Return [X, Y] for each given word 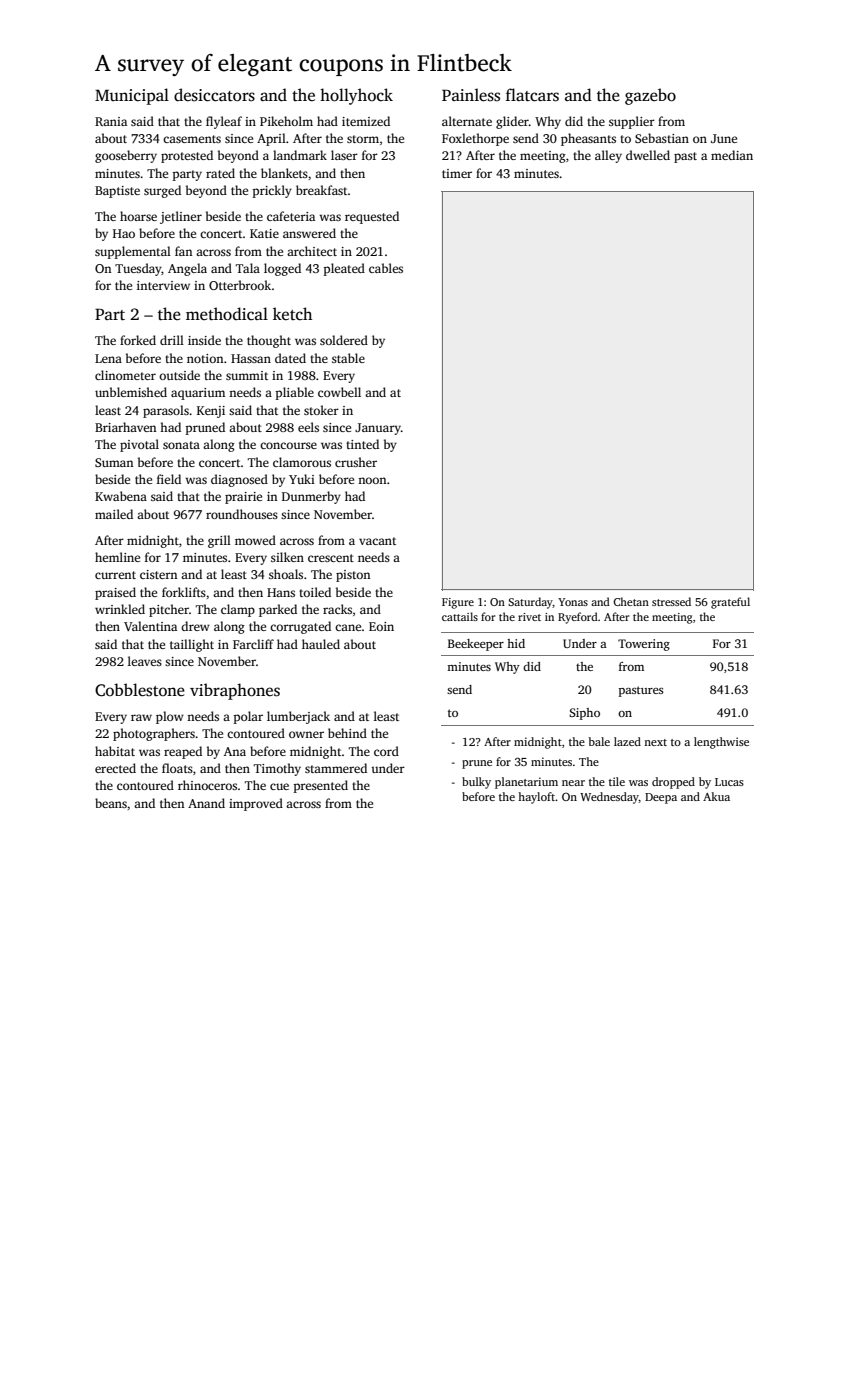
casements [192, 139]
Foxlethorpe [475, 139]
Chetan [631, 601]
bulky [476, 783]
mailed [114, 514]
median [732, 155]
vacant [377, 541]
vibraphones [235, 691]
